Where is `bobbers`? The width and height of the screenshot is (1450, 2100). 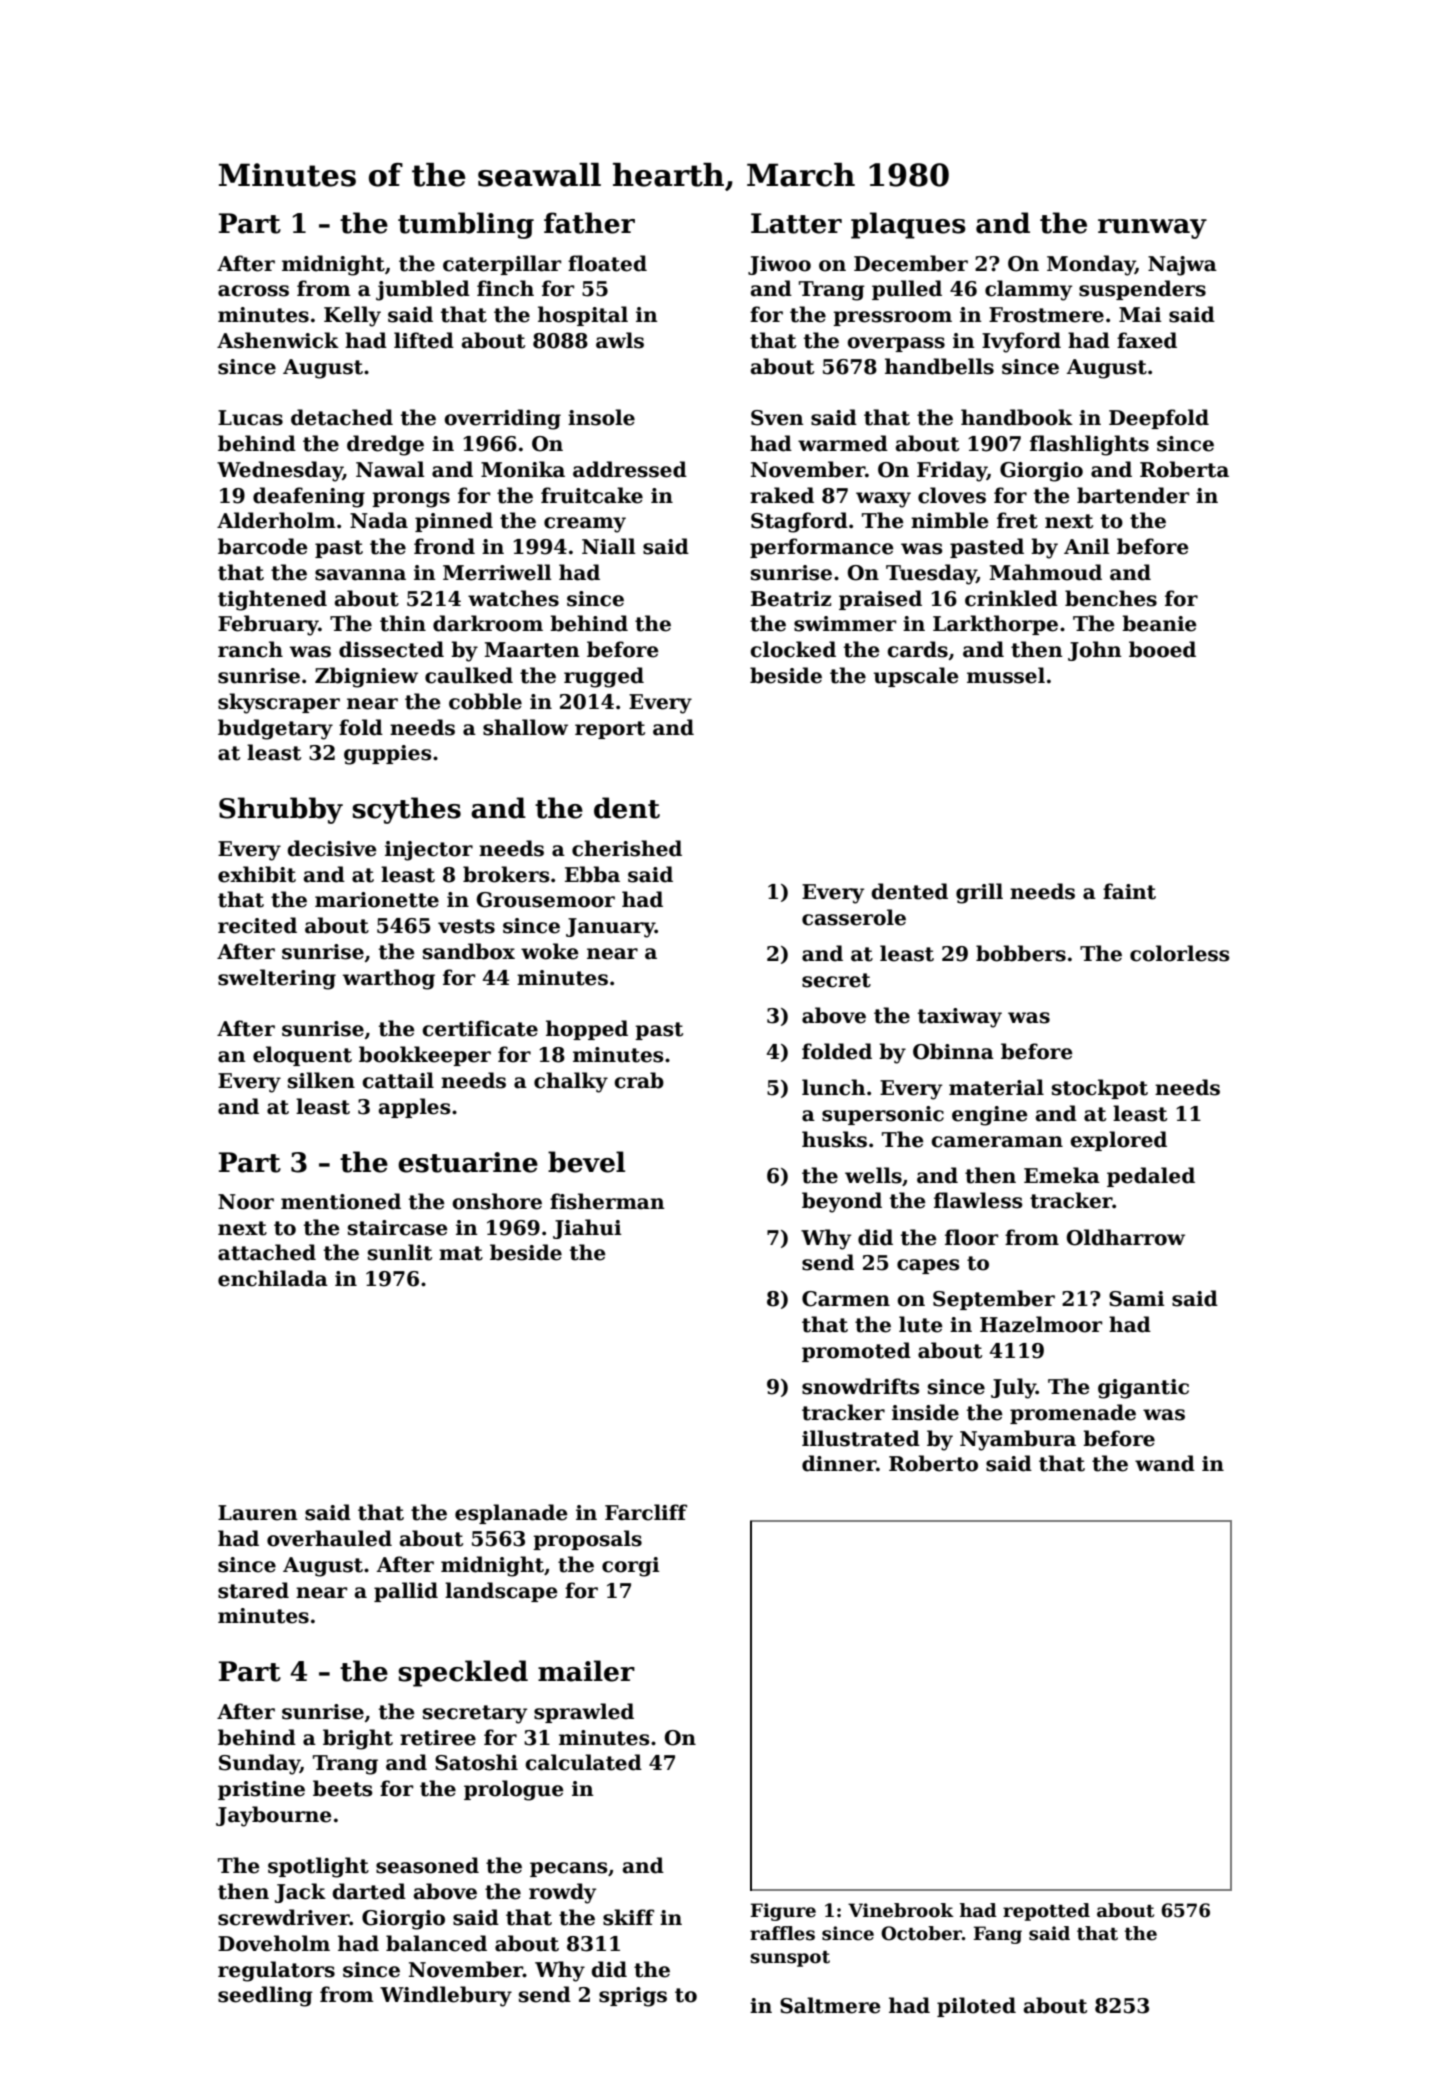 bobbers is located at coordinates (1021, 953).
